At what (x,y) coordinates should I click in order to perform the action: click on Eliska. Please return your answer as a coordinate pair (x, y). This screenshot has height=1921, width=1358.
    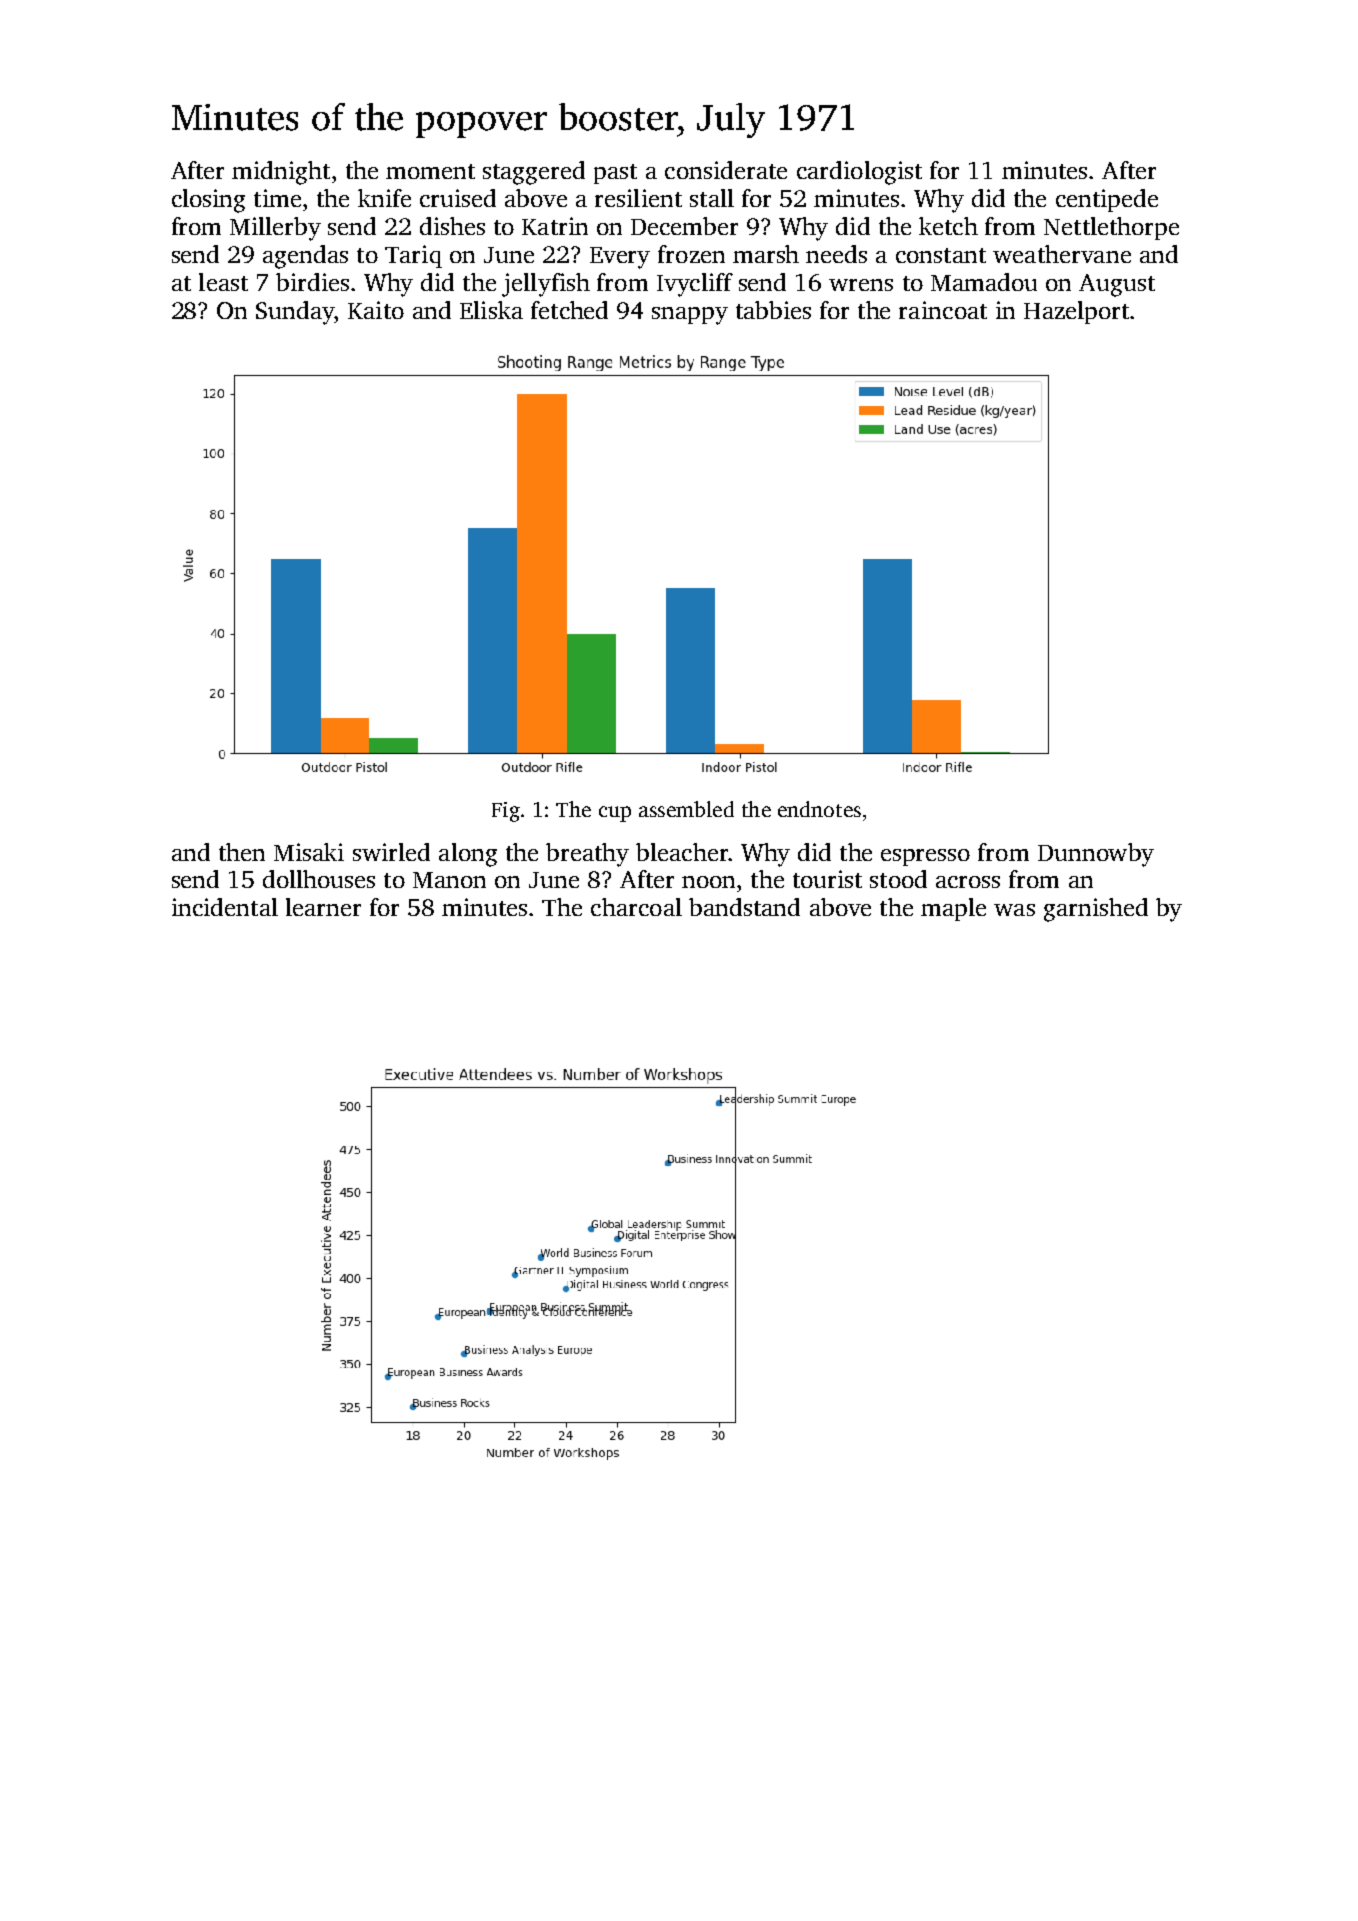
    Looking at the image, I should click on (491, 310).
